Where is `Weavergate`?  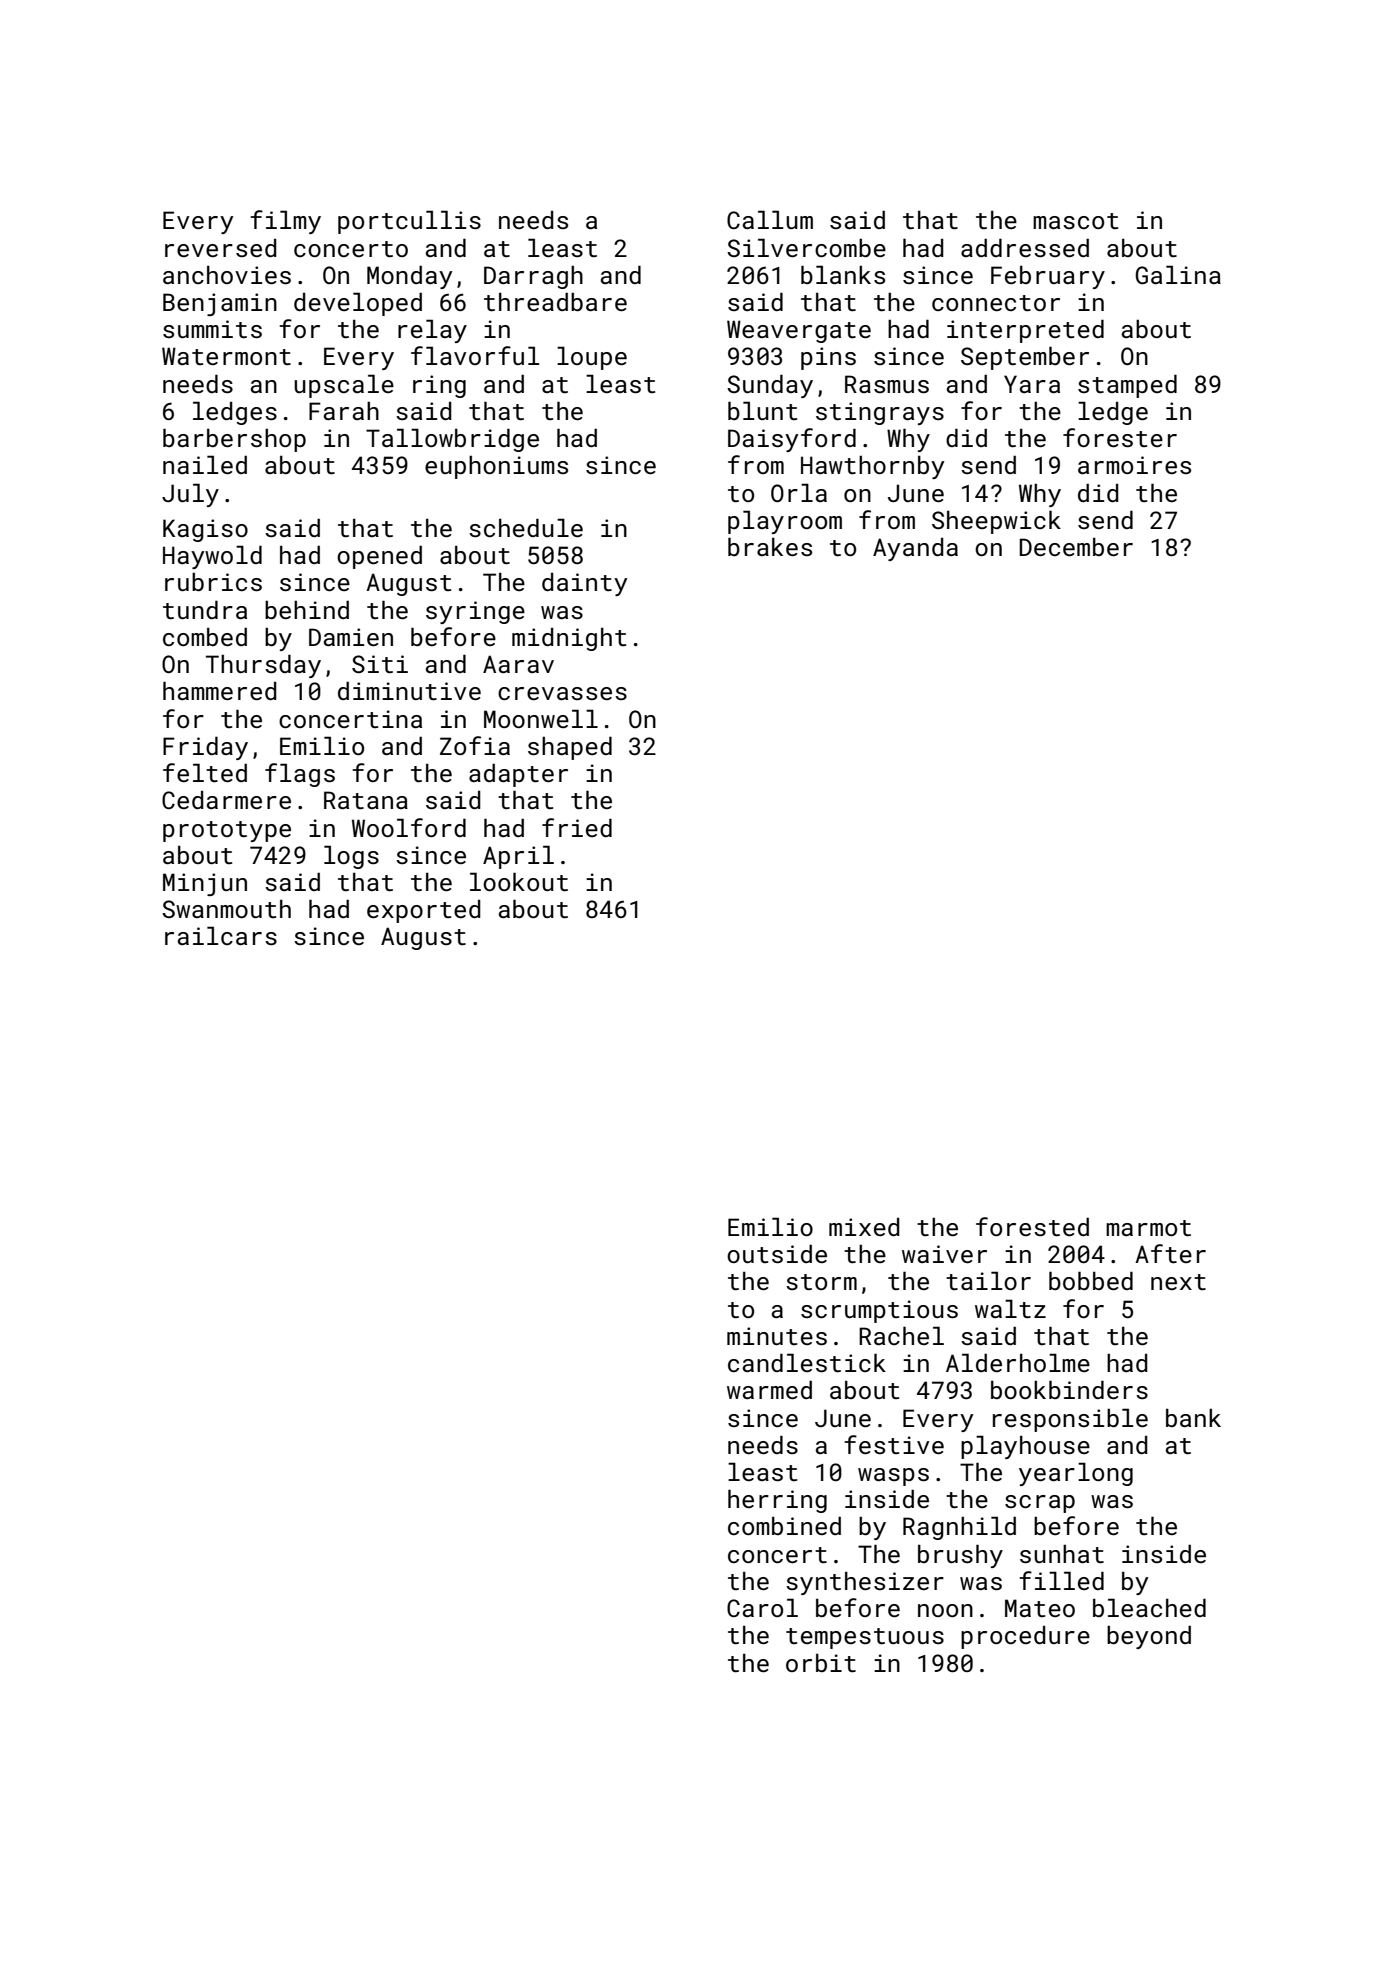
Weavergate is located at coordinates (799, 331).
